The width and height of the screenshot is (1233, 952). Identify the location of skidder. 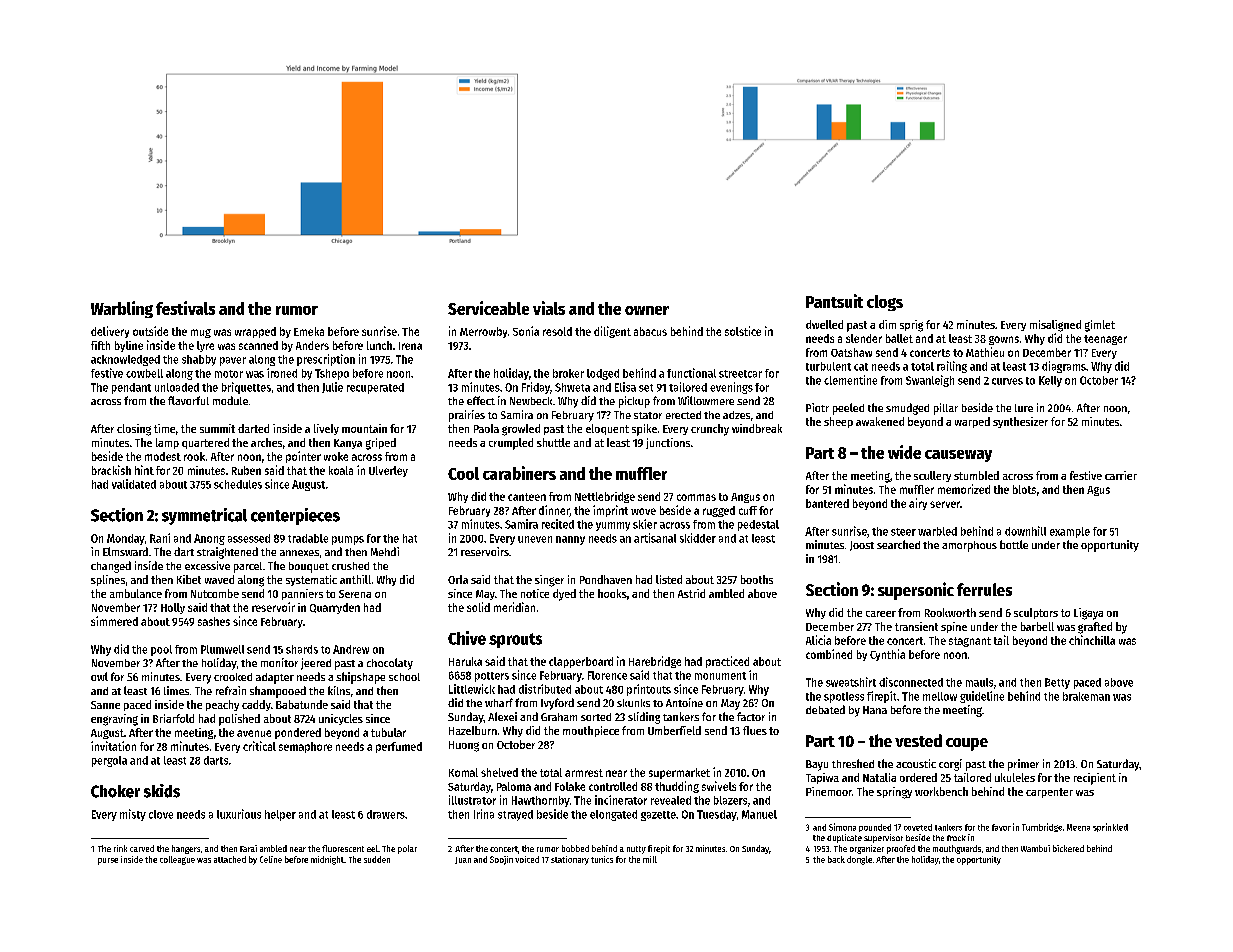
(698, 538).
